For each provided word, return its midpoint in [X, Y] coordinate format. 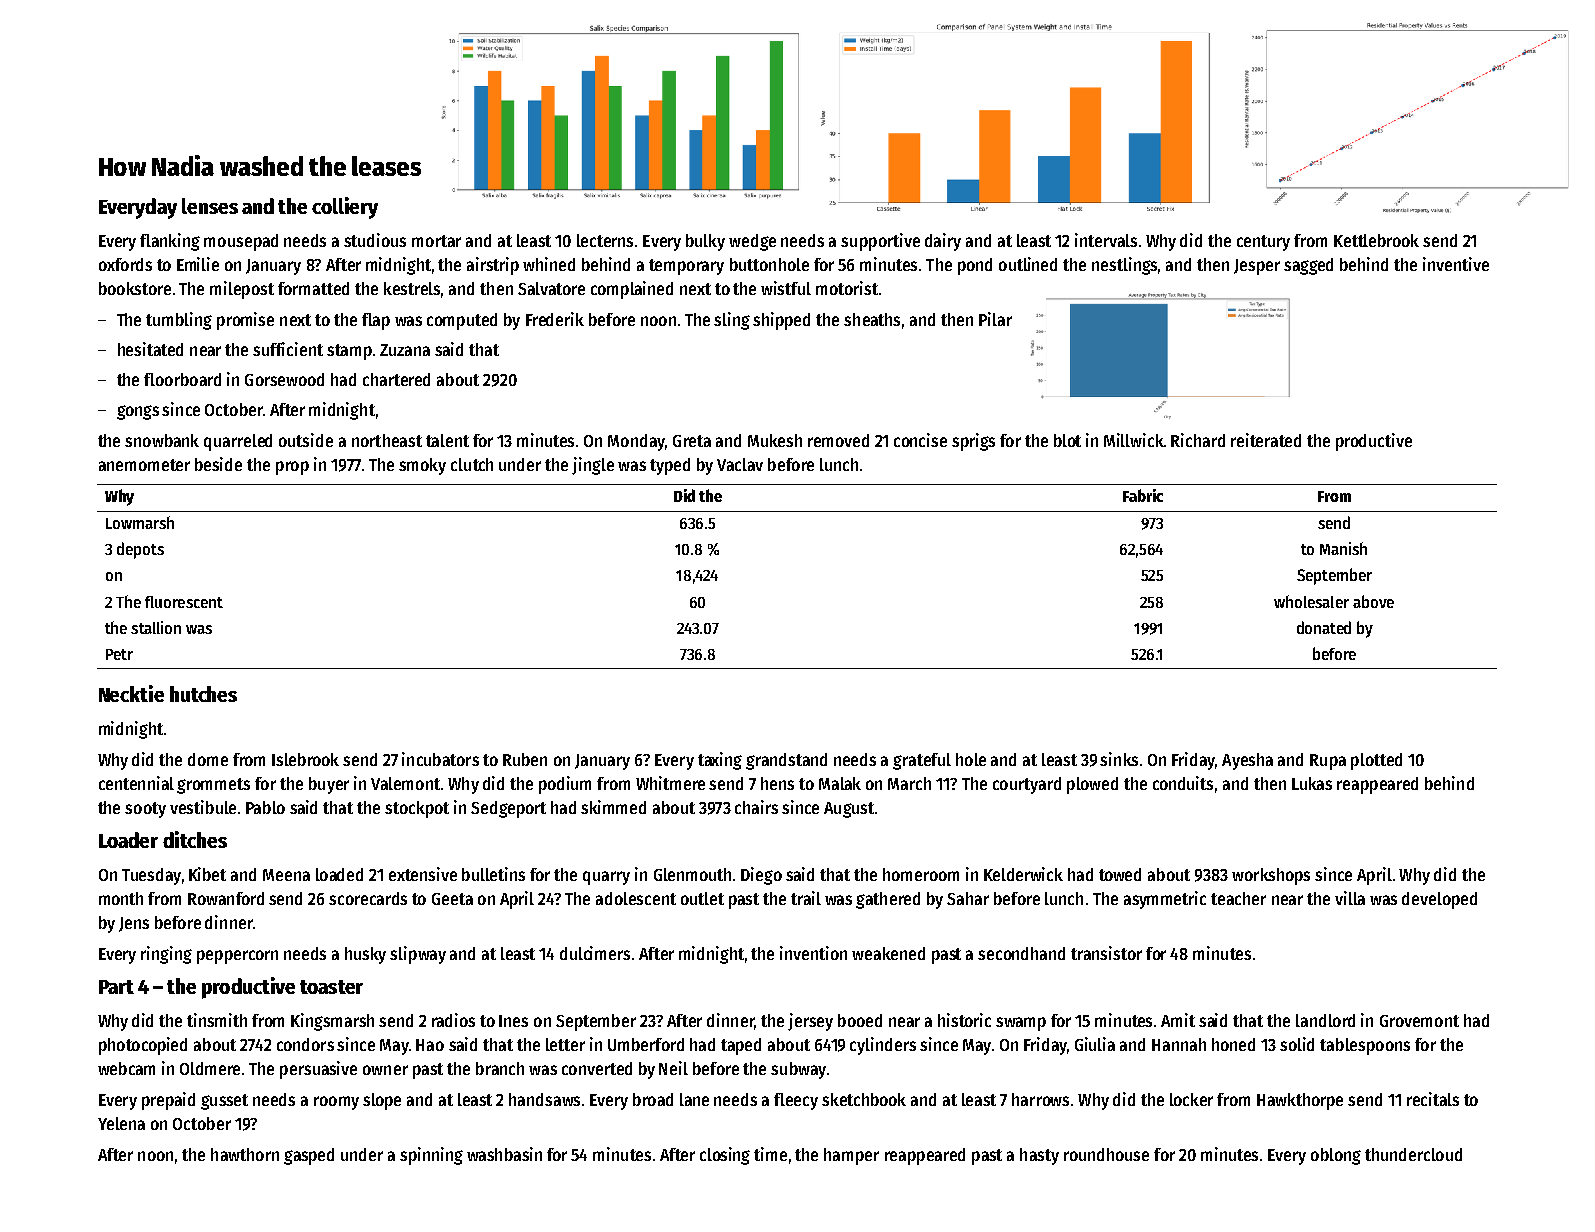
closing [725, 1156]
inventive [1456, 264]
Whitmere [670, 783]
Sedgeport [508, 809]
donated [1324, 627]
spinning [431, 1156]
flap [376, 321]
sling [732, 321]
